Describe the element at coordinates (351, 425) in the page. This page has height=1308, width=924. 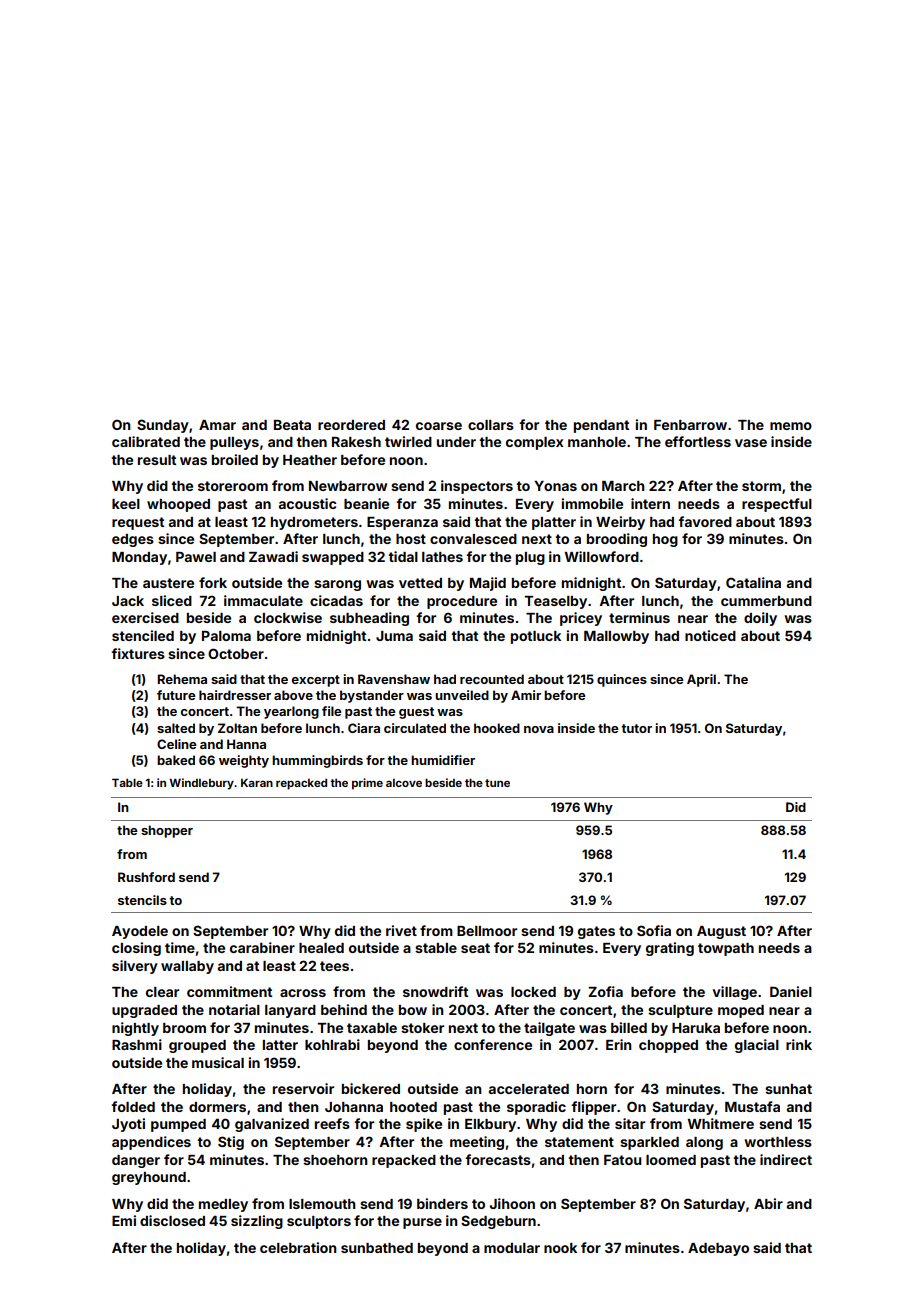
I see `reordered` at that location.
